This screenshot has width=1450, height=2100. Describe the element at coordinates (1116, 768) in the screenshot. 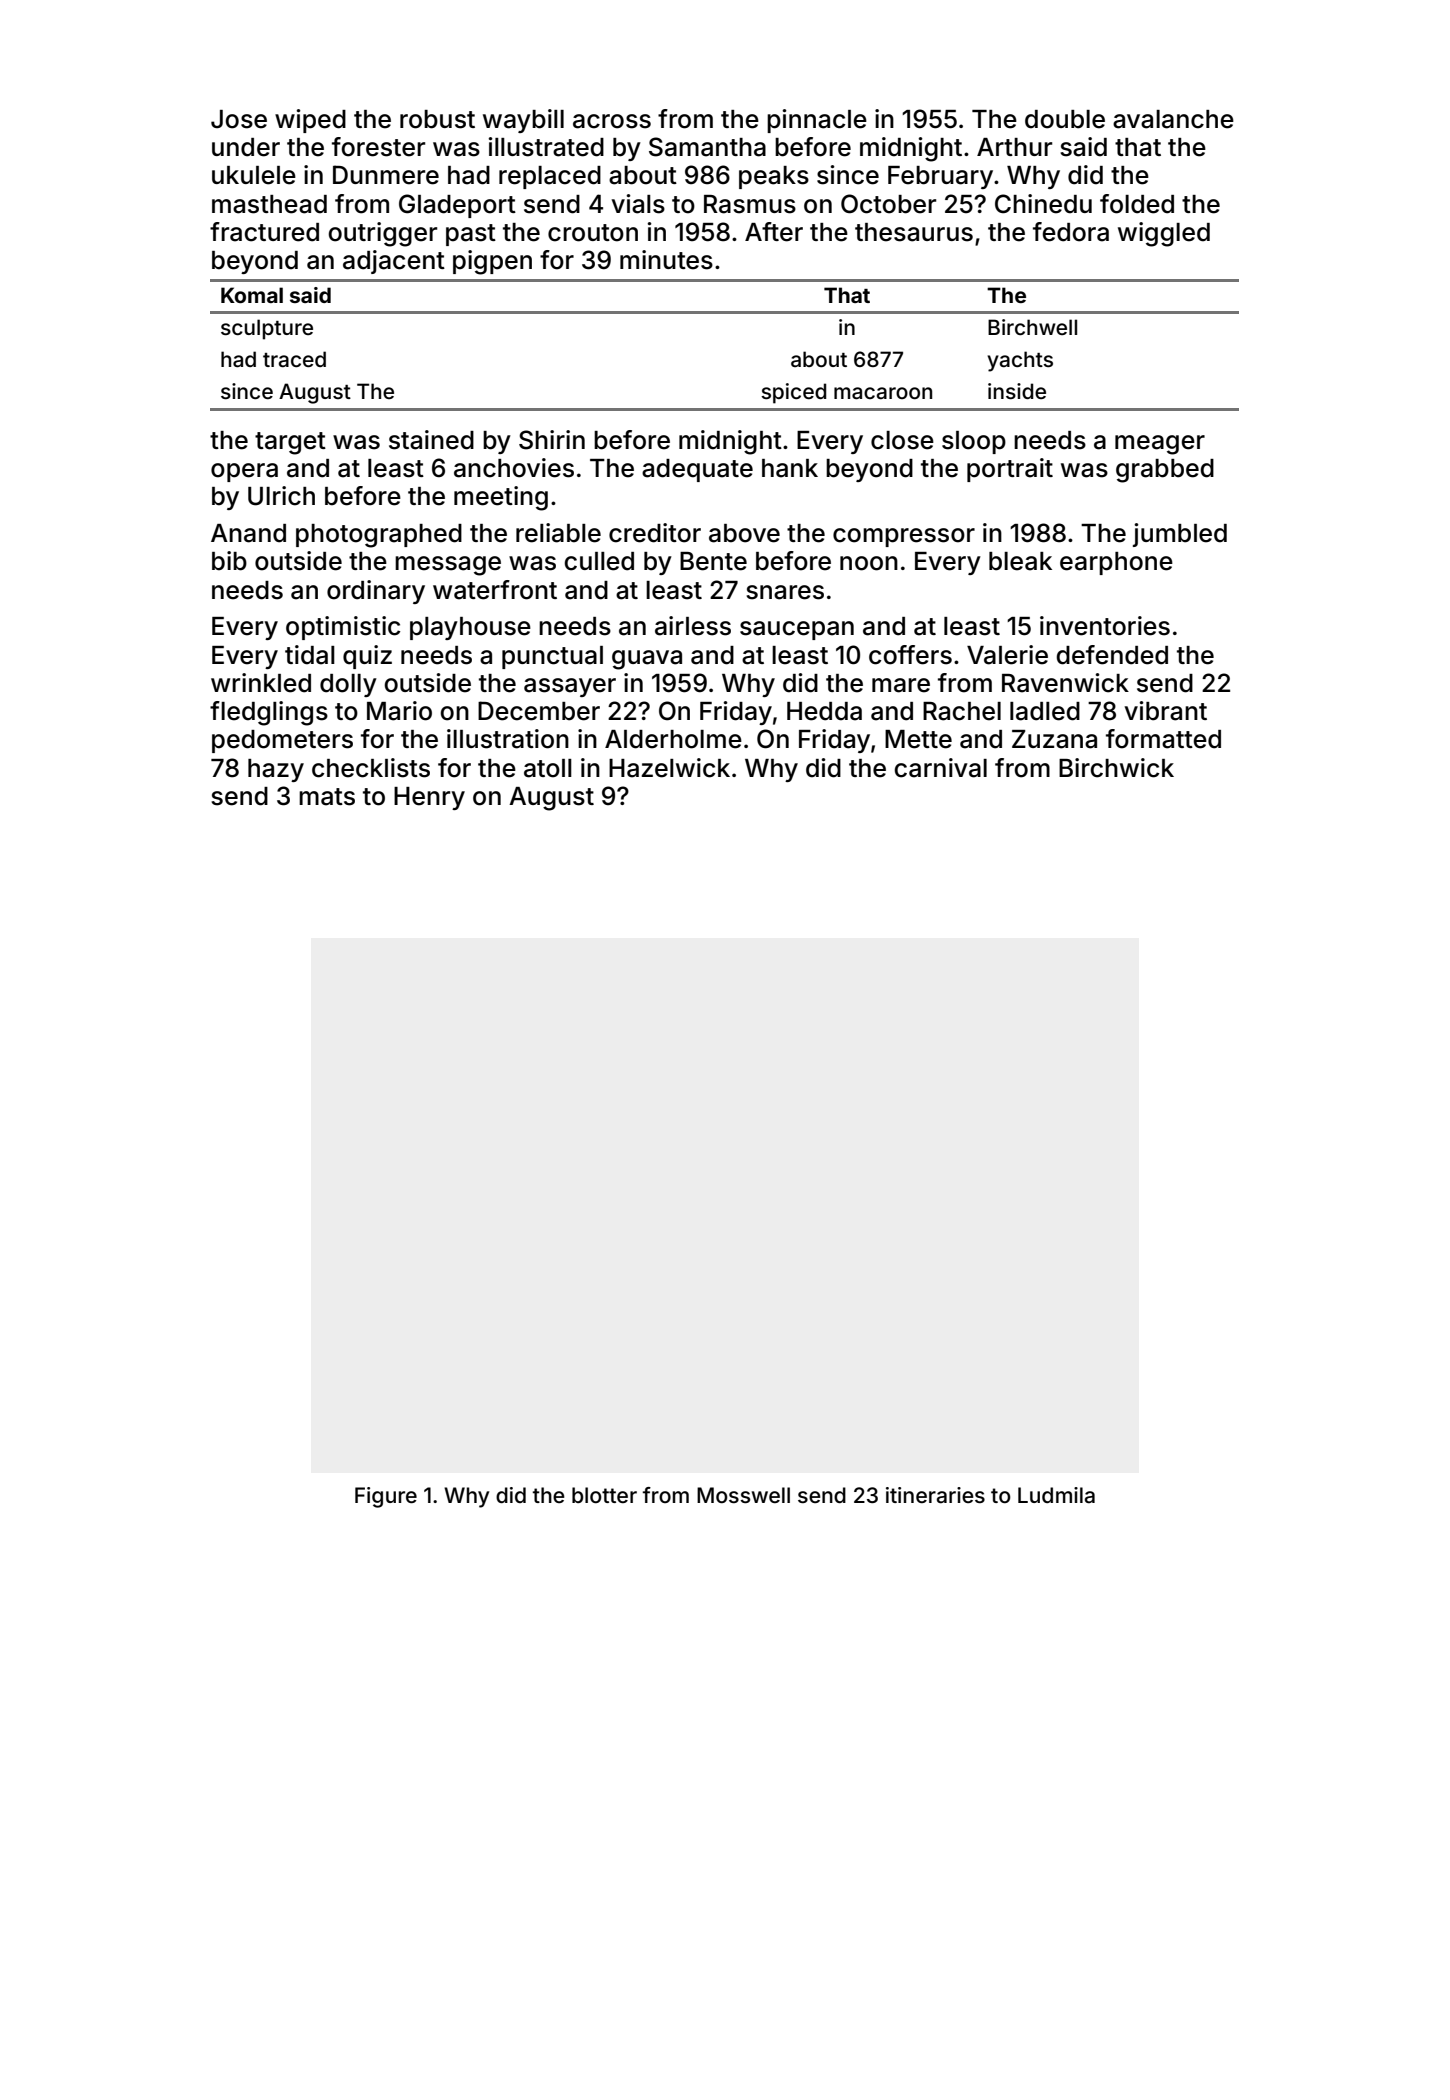

I see `Birchwick` at that location.
